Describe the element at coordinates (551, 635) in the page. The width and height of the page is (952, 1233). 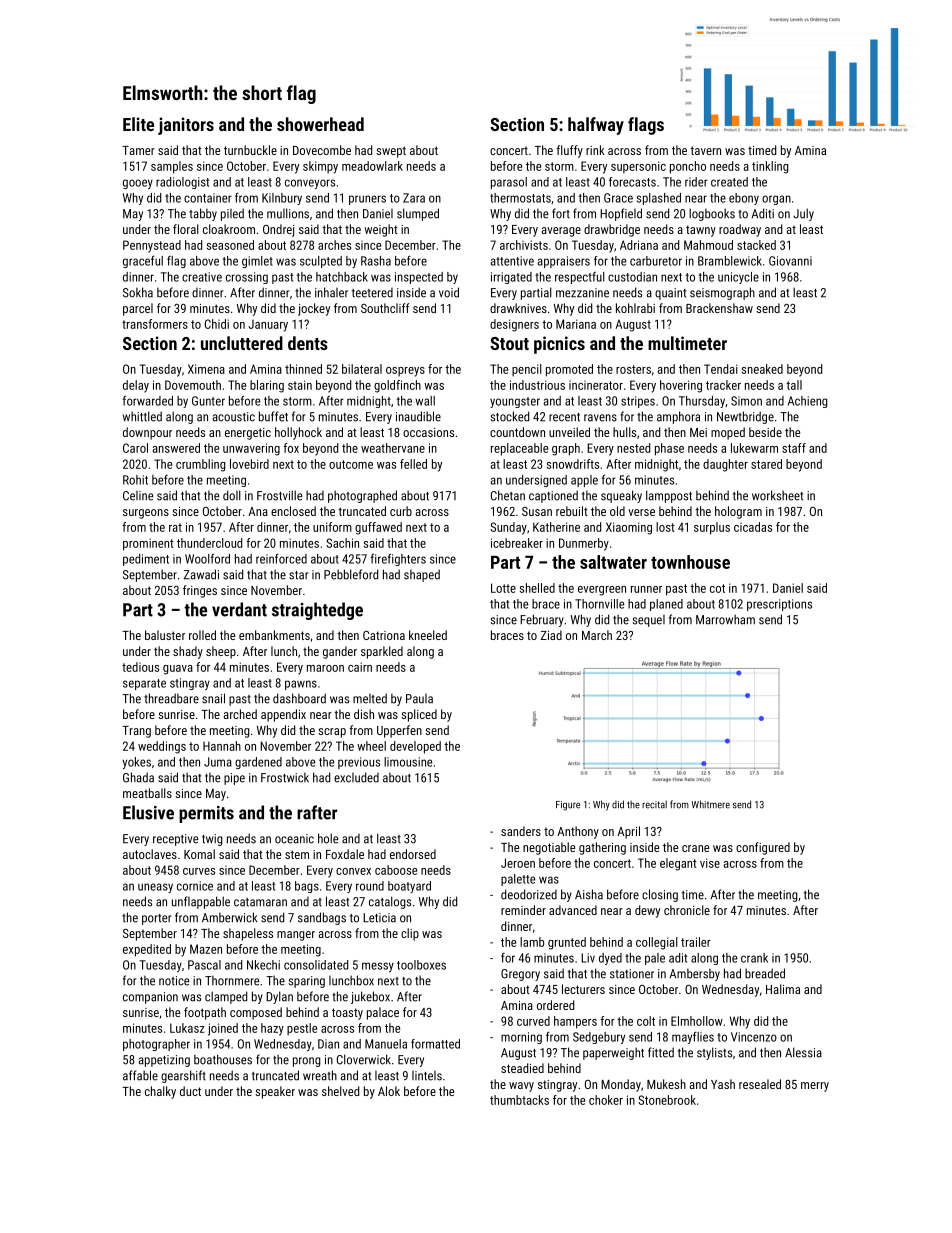
I see `Ziad` at that location.
